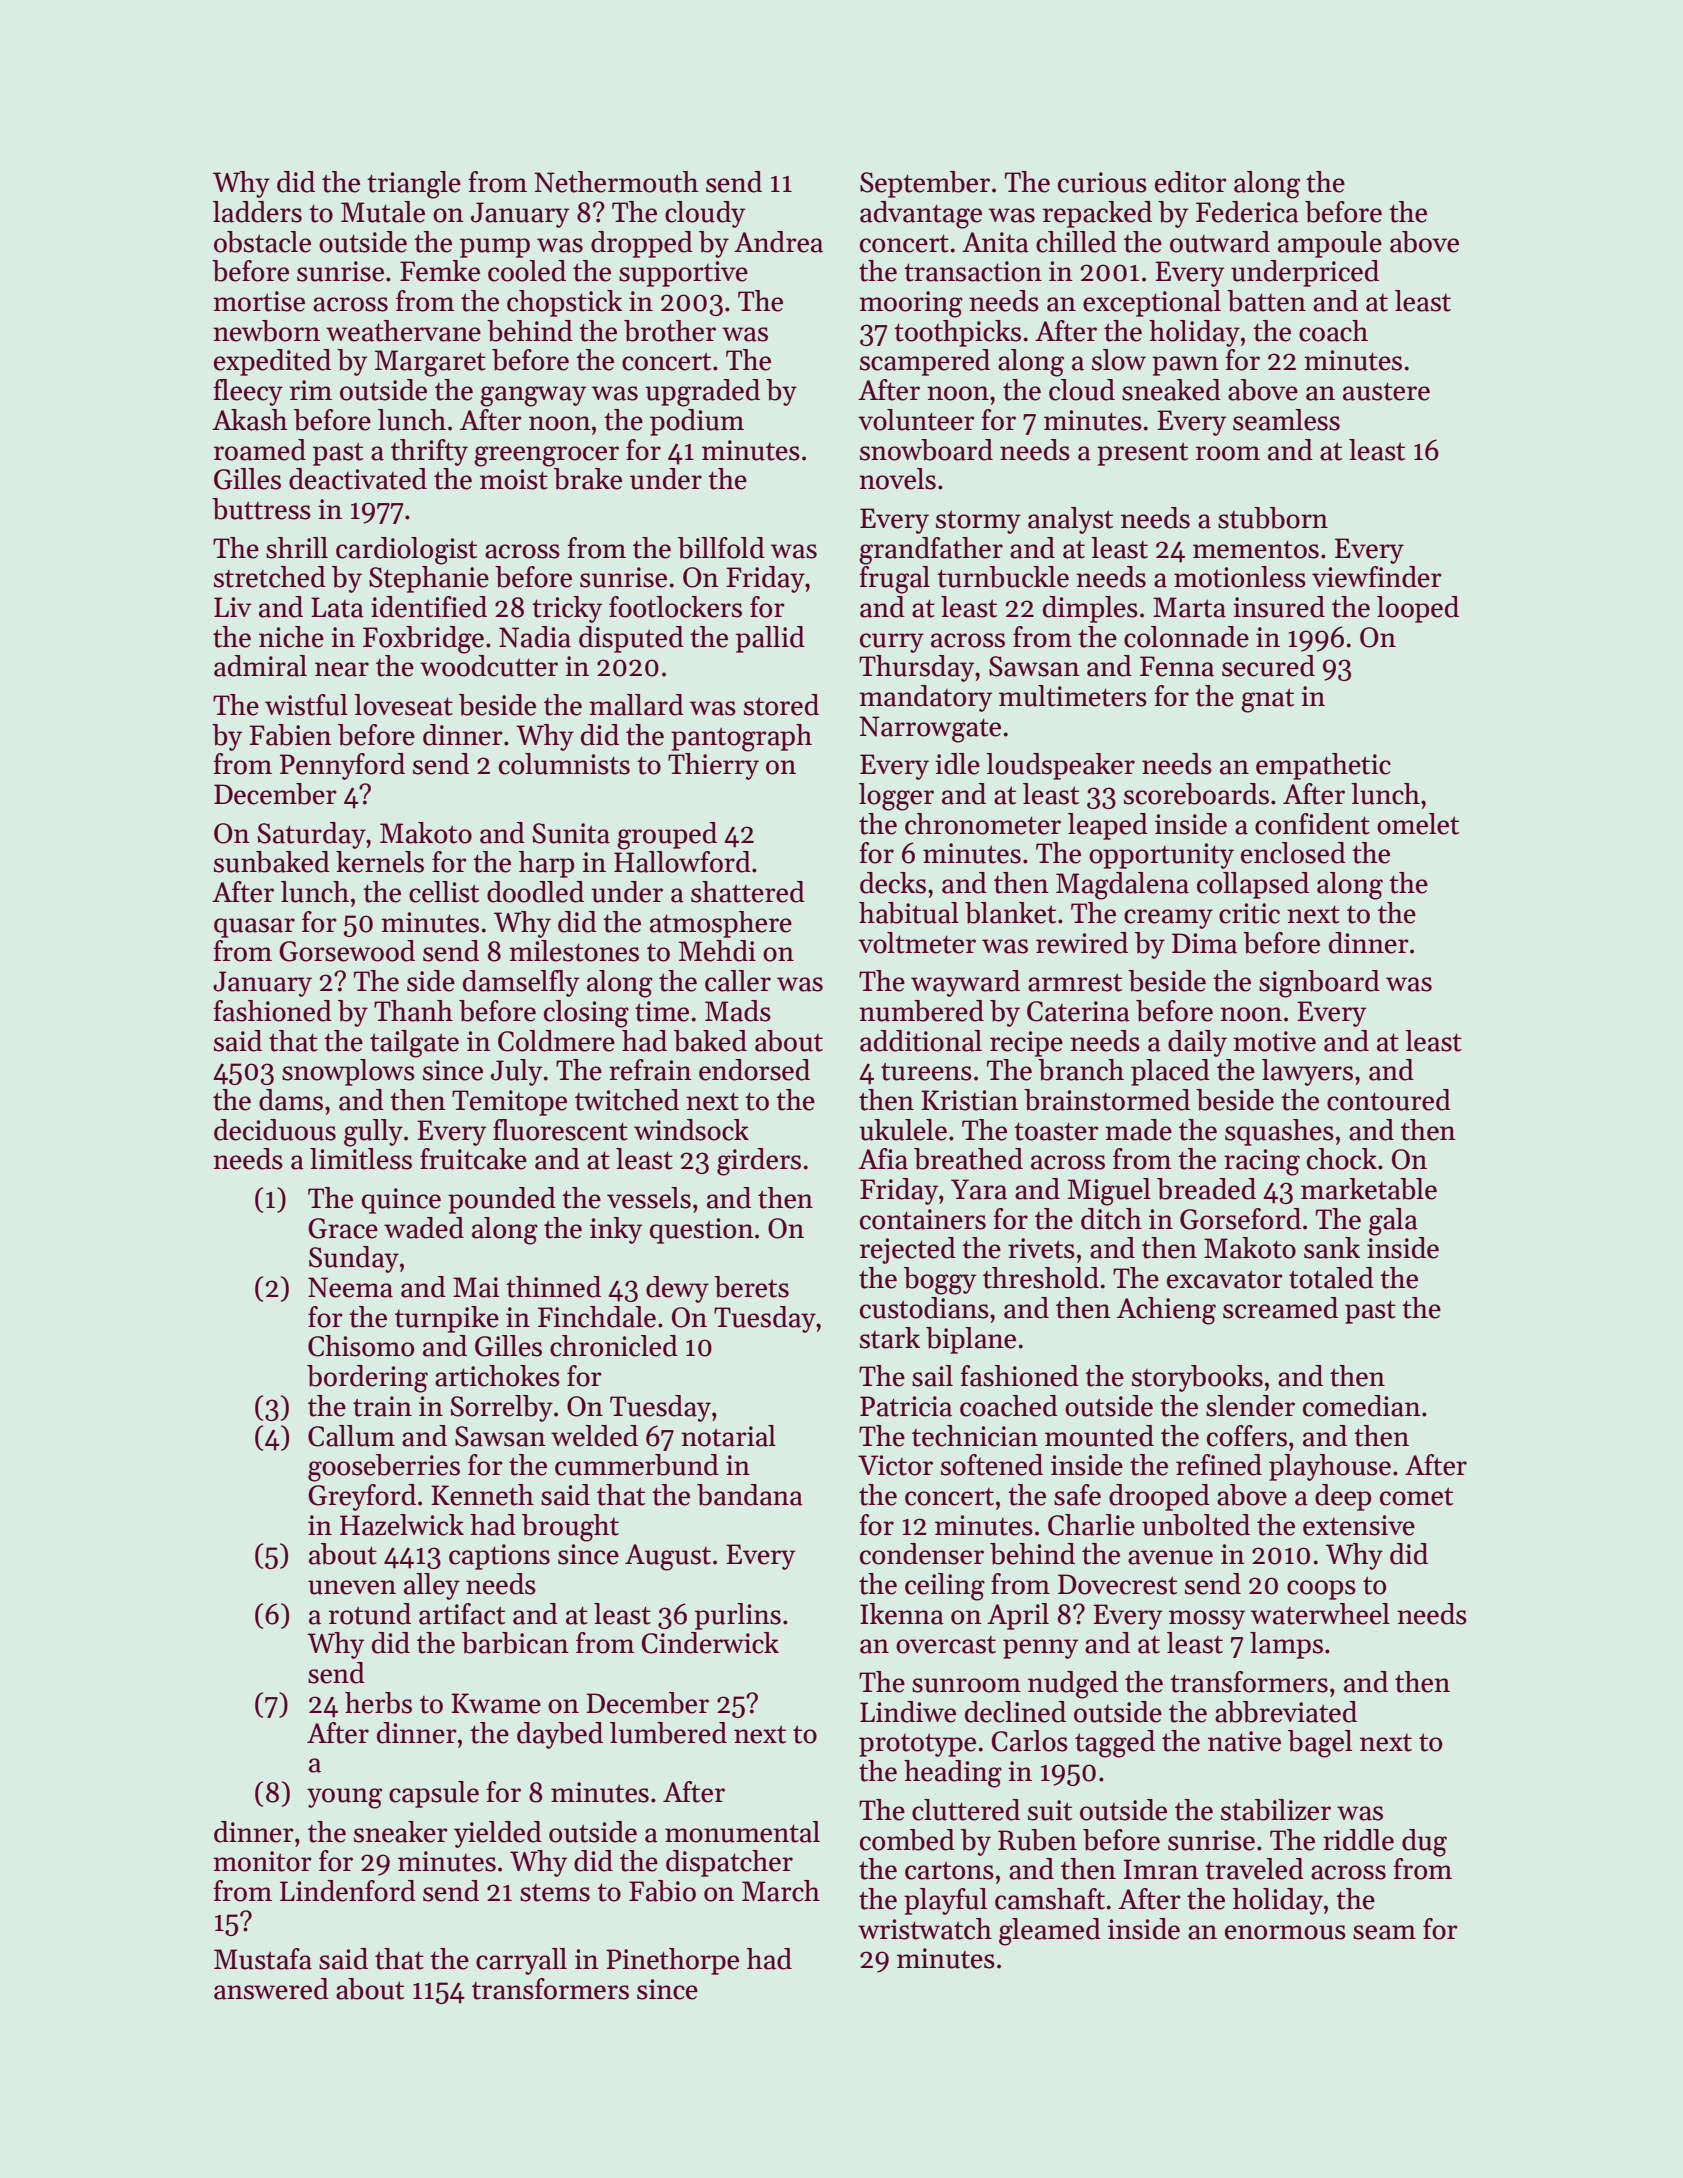  I want to click on marketable, so click(1369, 1189).
